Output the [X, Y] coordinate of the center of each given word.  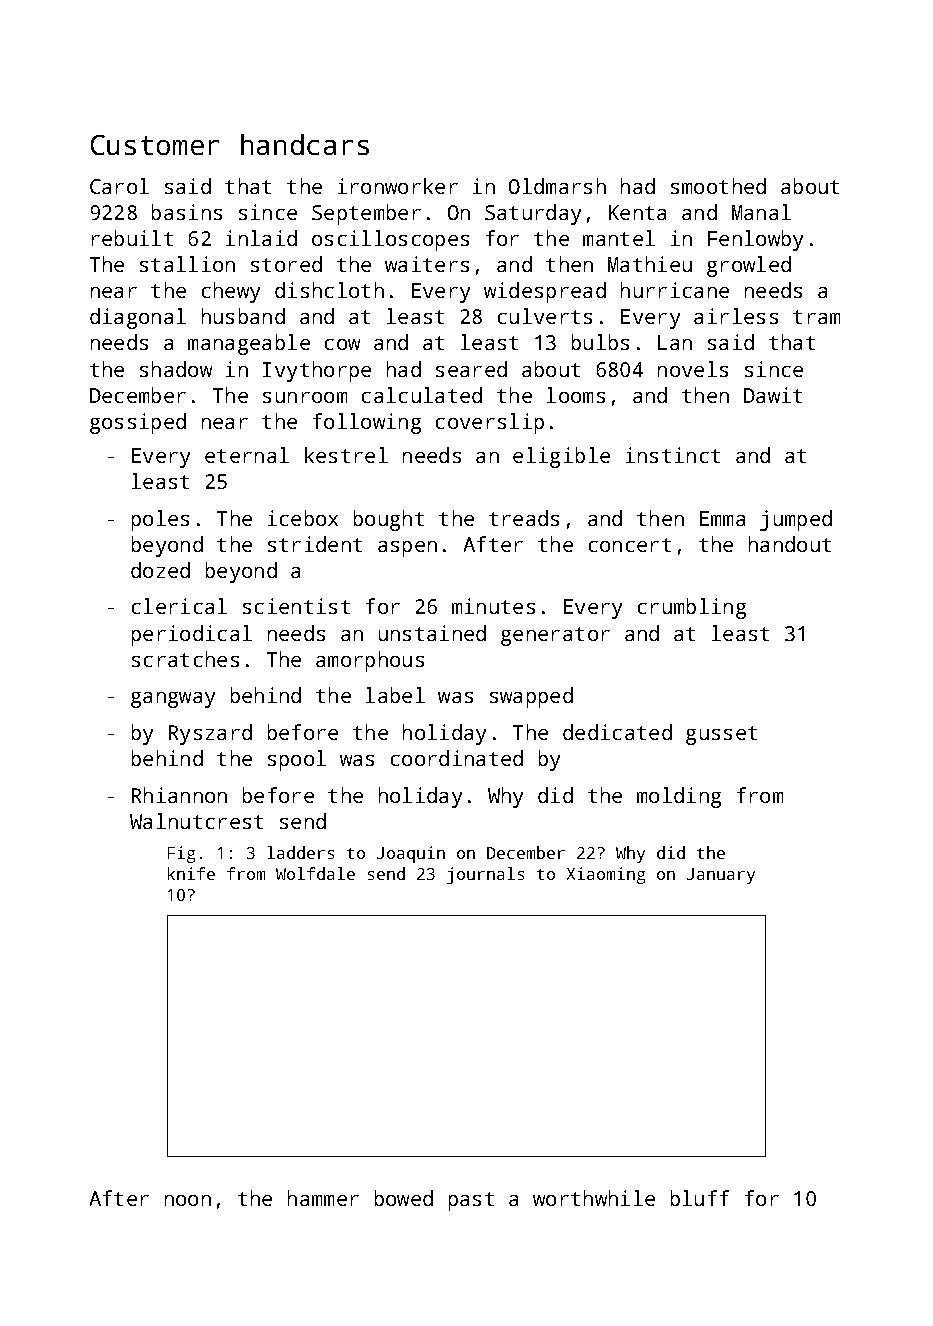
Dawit [773, 395]
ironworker [398, 186]
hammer [323, 1198]
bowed [404, 1198]
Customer [155, 145]
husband [243, 316]
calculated [422, 395]
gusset [721, 735]
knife [191, 873]
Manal [761, 212]
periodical [192, 635]
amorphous [370, 661]
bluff [700, 1198]
